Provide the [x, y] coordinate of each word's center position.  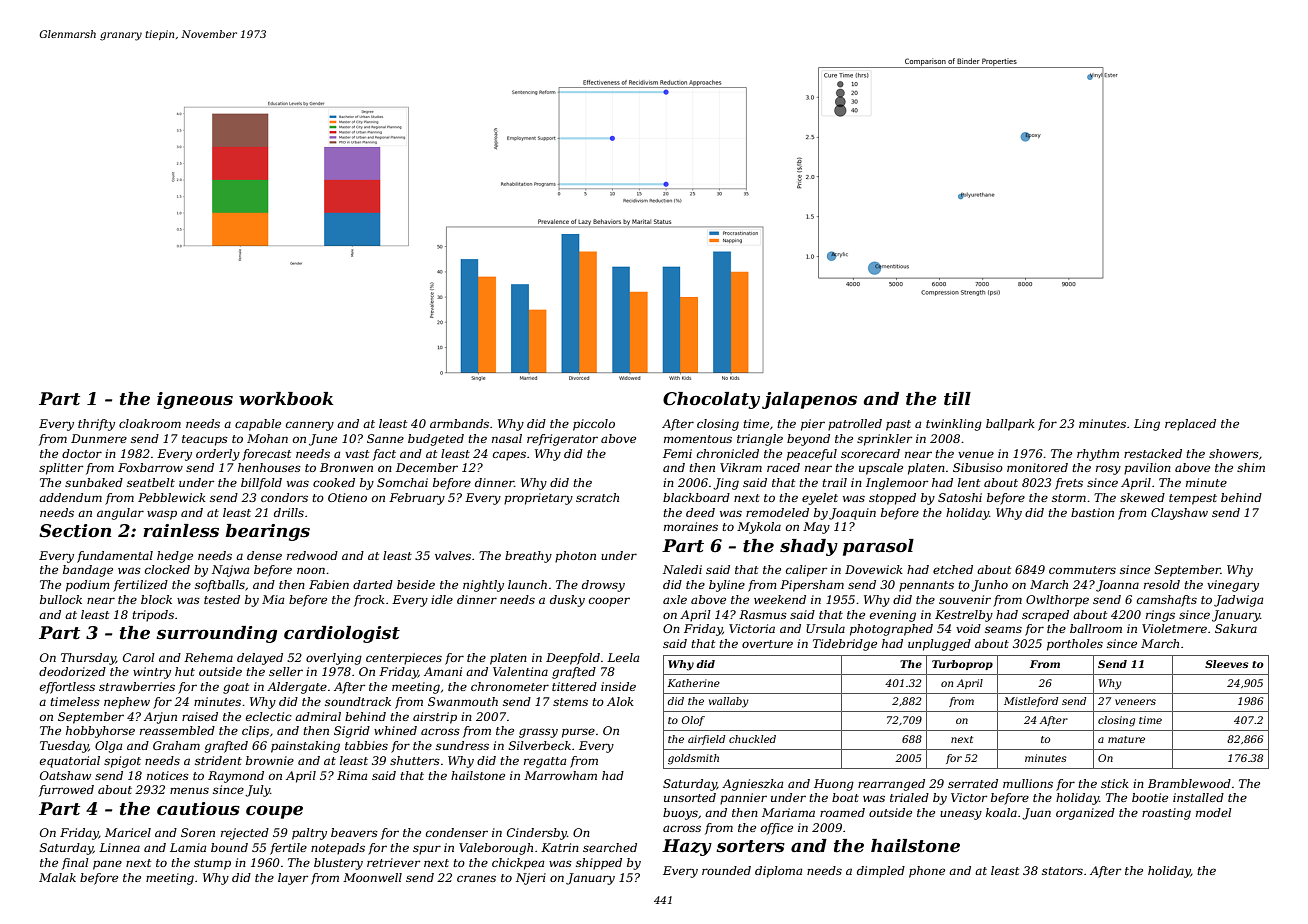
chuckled [752, 739]
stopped [892, 499]
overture [767, 644]
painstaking [305, 747]
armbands [459, 423]
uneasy [961, 815]
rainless [181, 531]
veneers [1135, 702]
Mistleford [1031, 702]
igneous [195, 400]
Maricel [128, 832]
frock [369, 601]
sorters [750, 846]
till [957, 399]
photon [575, 557]
